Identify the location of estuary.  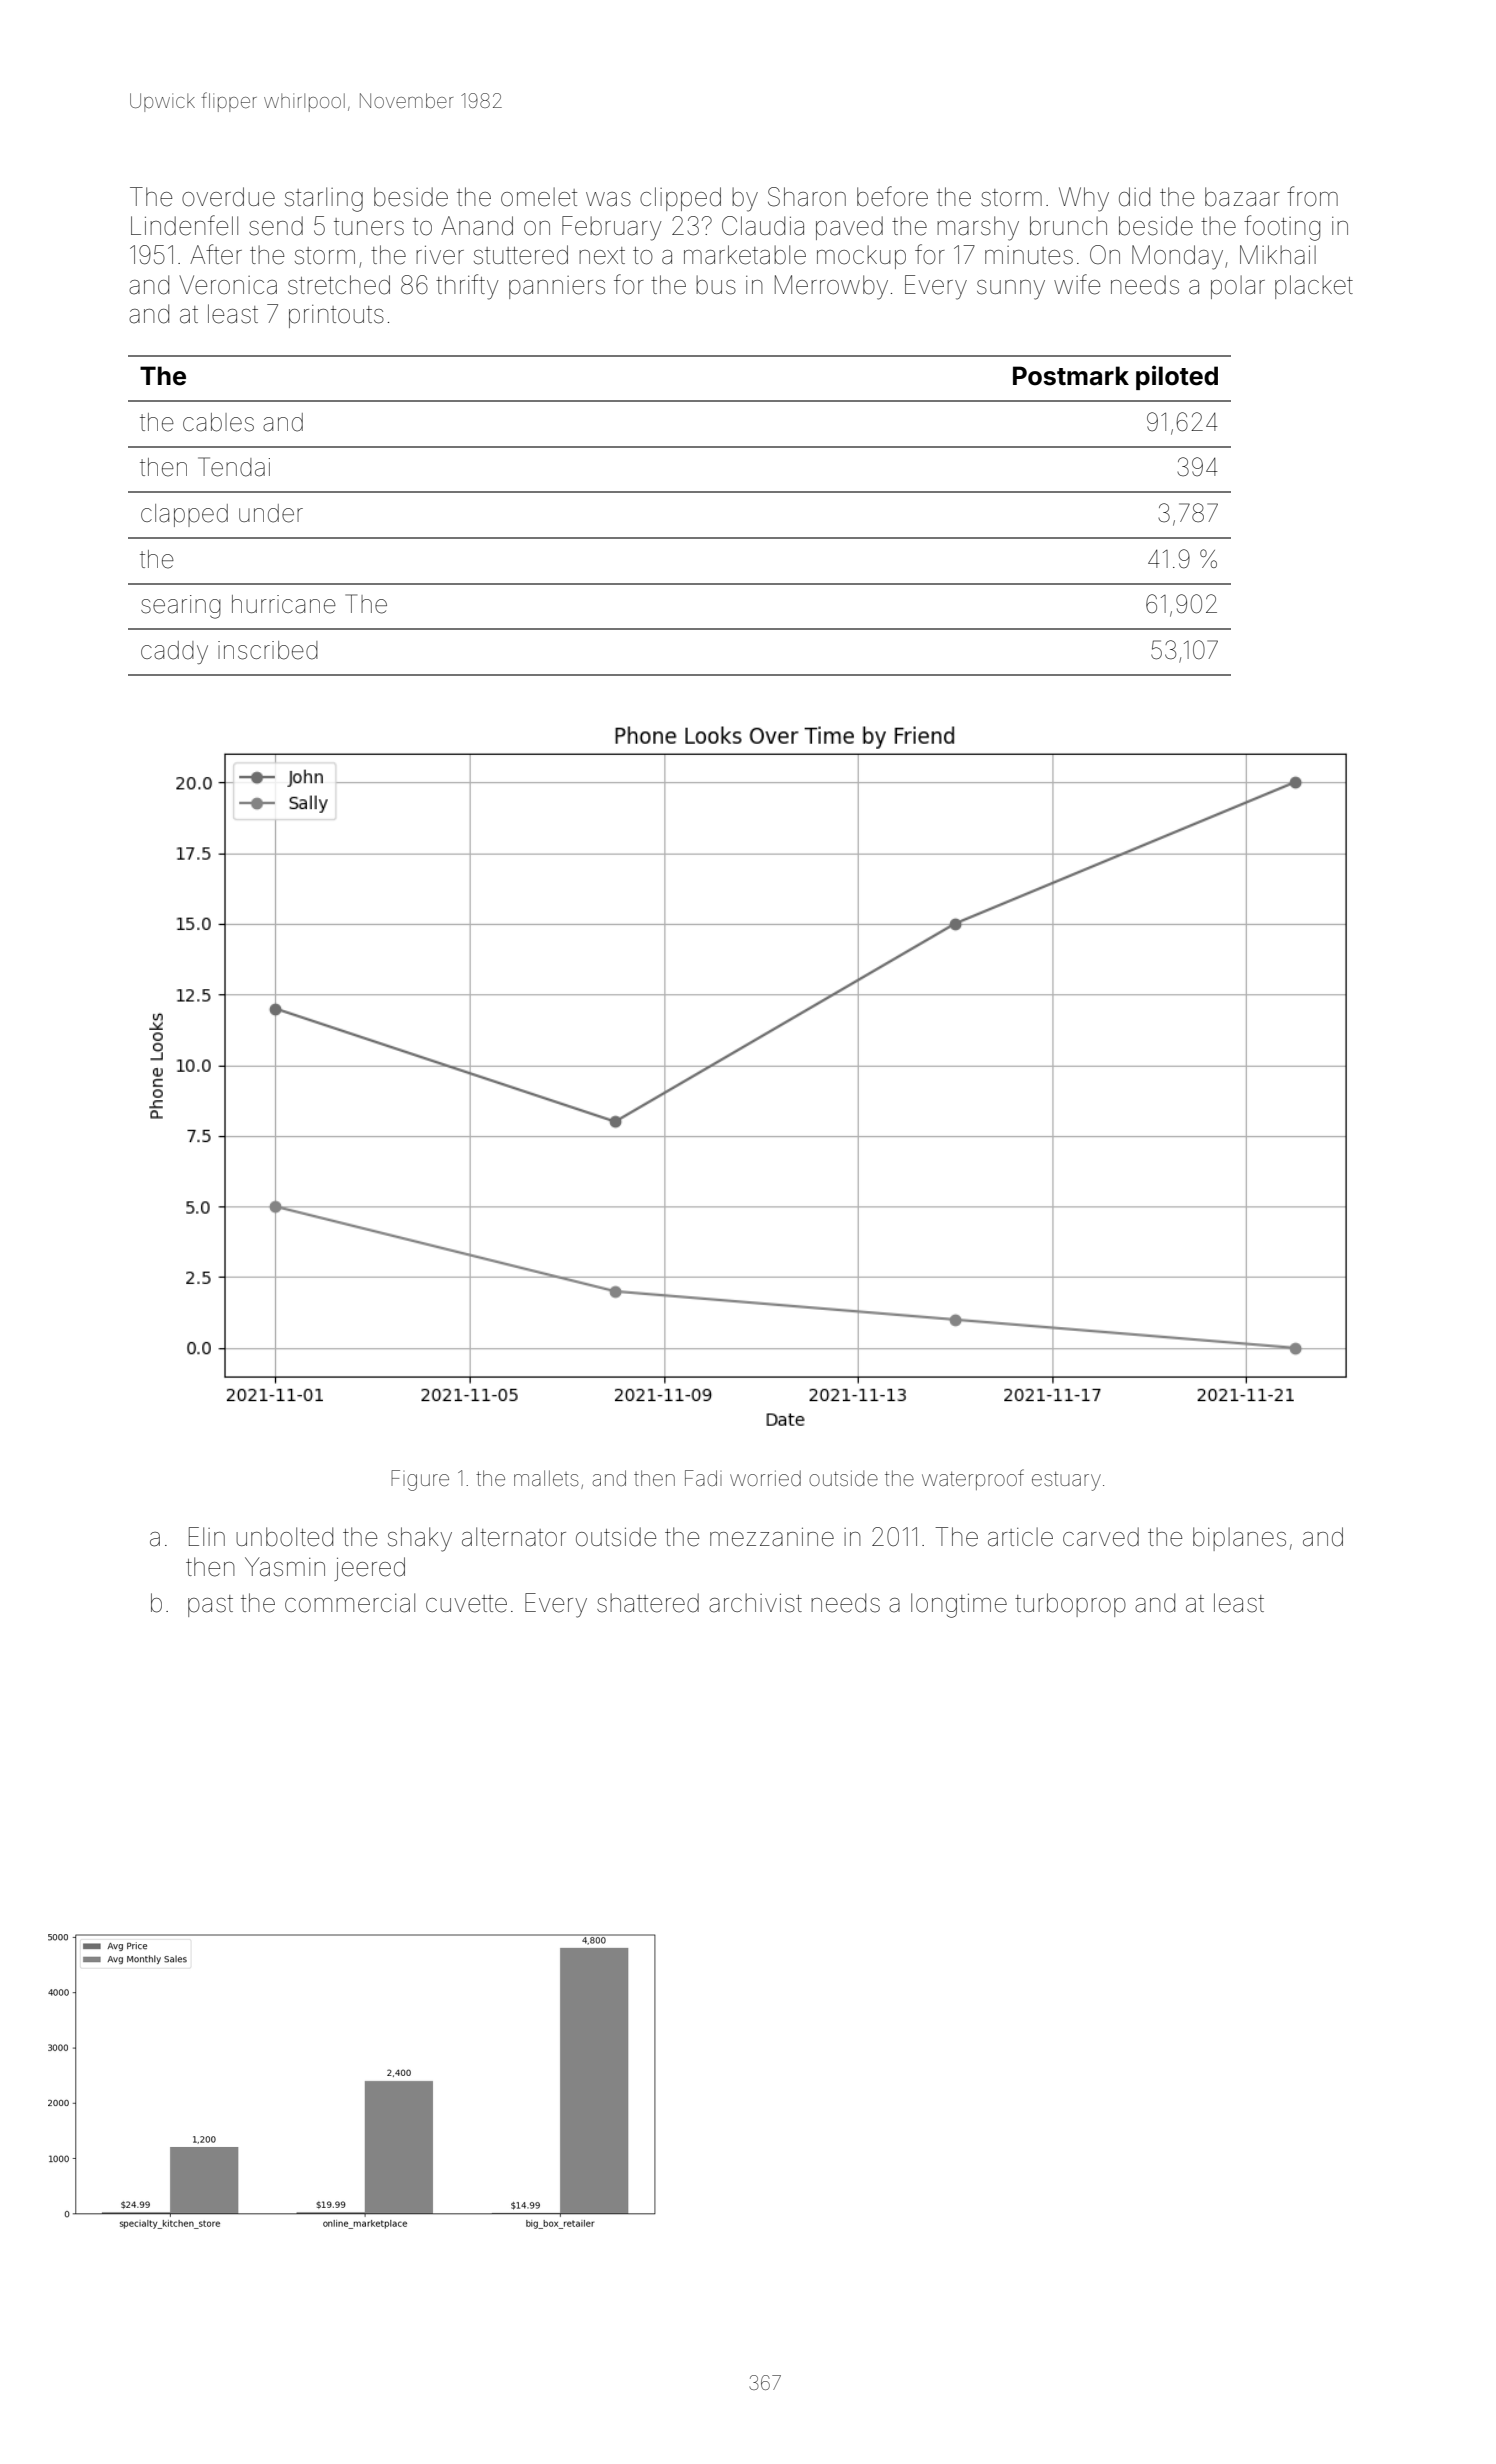
(1066, 1481).
